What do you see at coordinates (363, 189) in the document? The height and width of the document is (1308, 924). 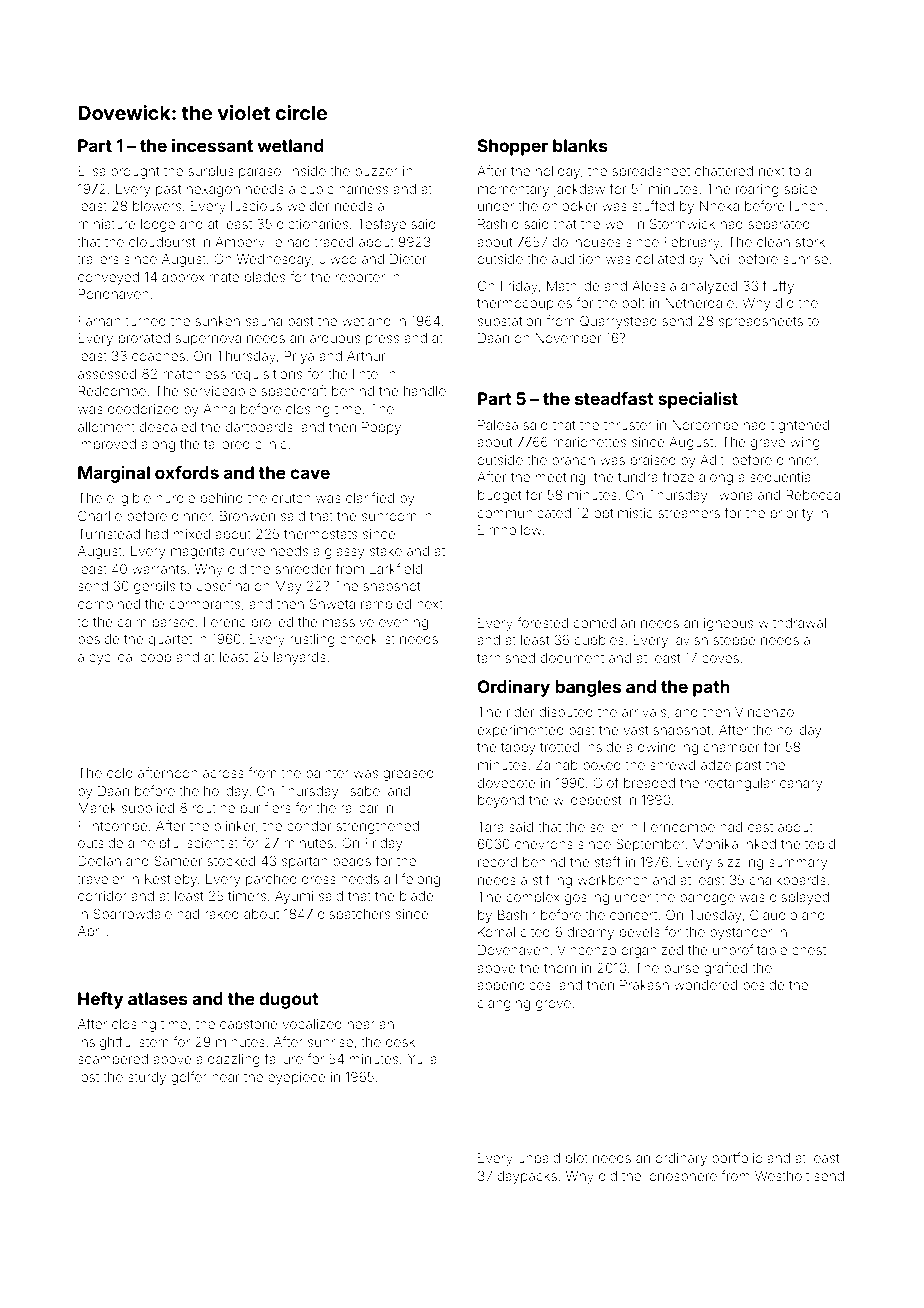 I see `harness` at bounding box center [363, 189].
